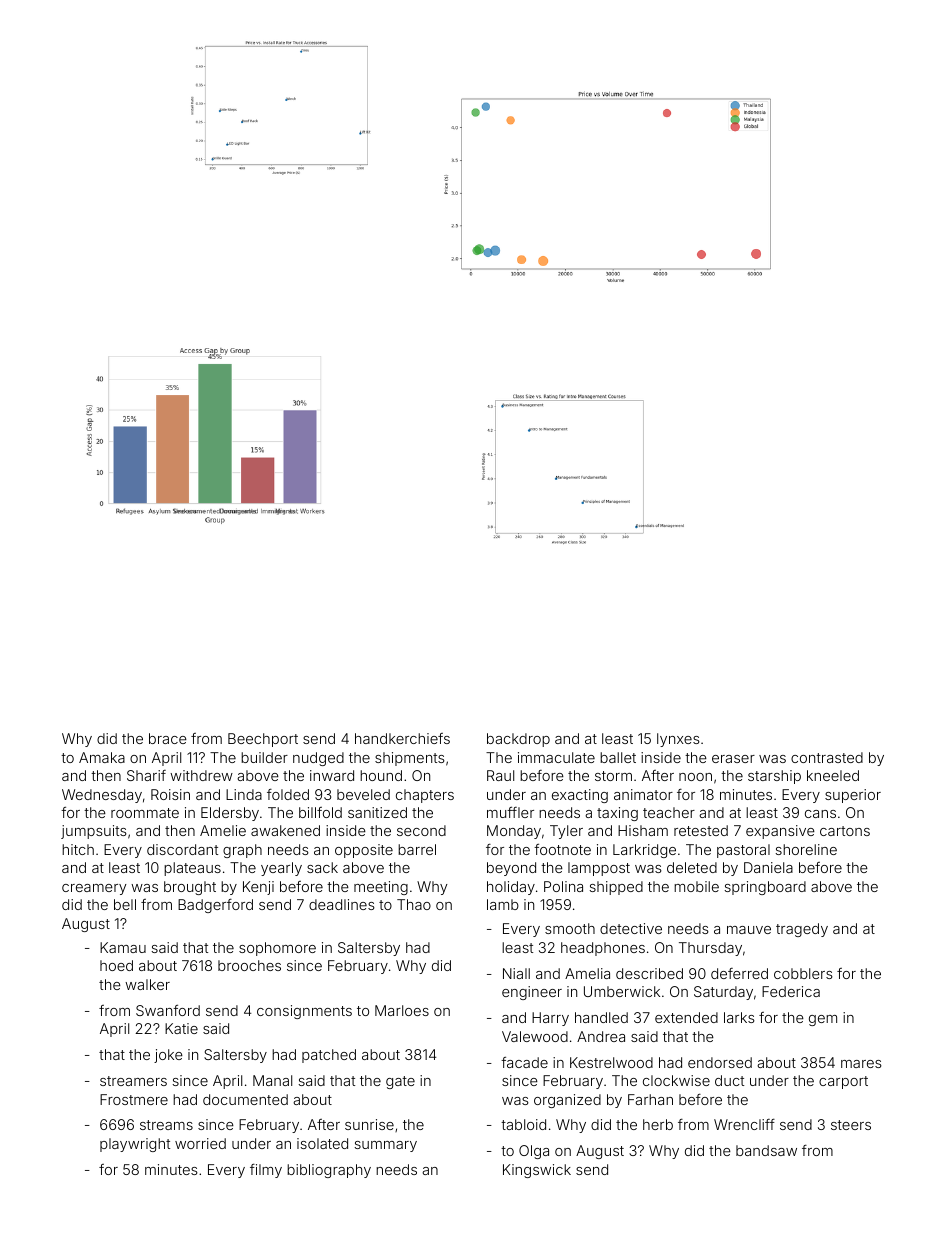 Image resolution: width=952 pixels, height=1233 pixels. What do you see at coordinates (123, 947) in the screenshot?
I see `Kamau` at bounding box center [123, 947].
